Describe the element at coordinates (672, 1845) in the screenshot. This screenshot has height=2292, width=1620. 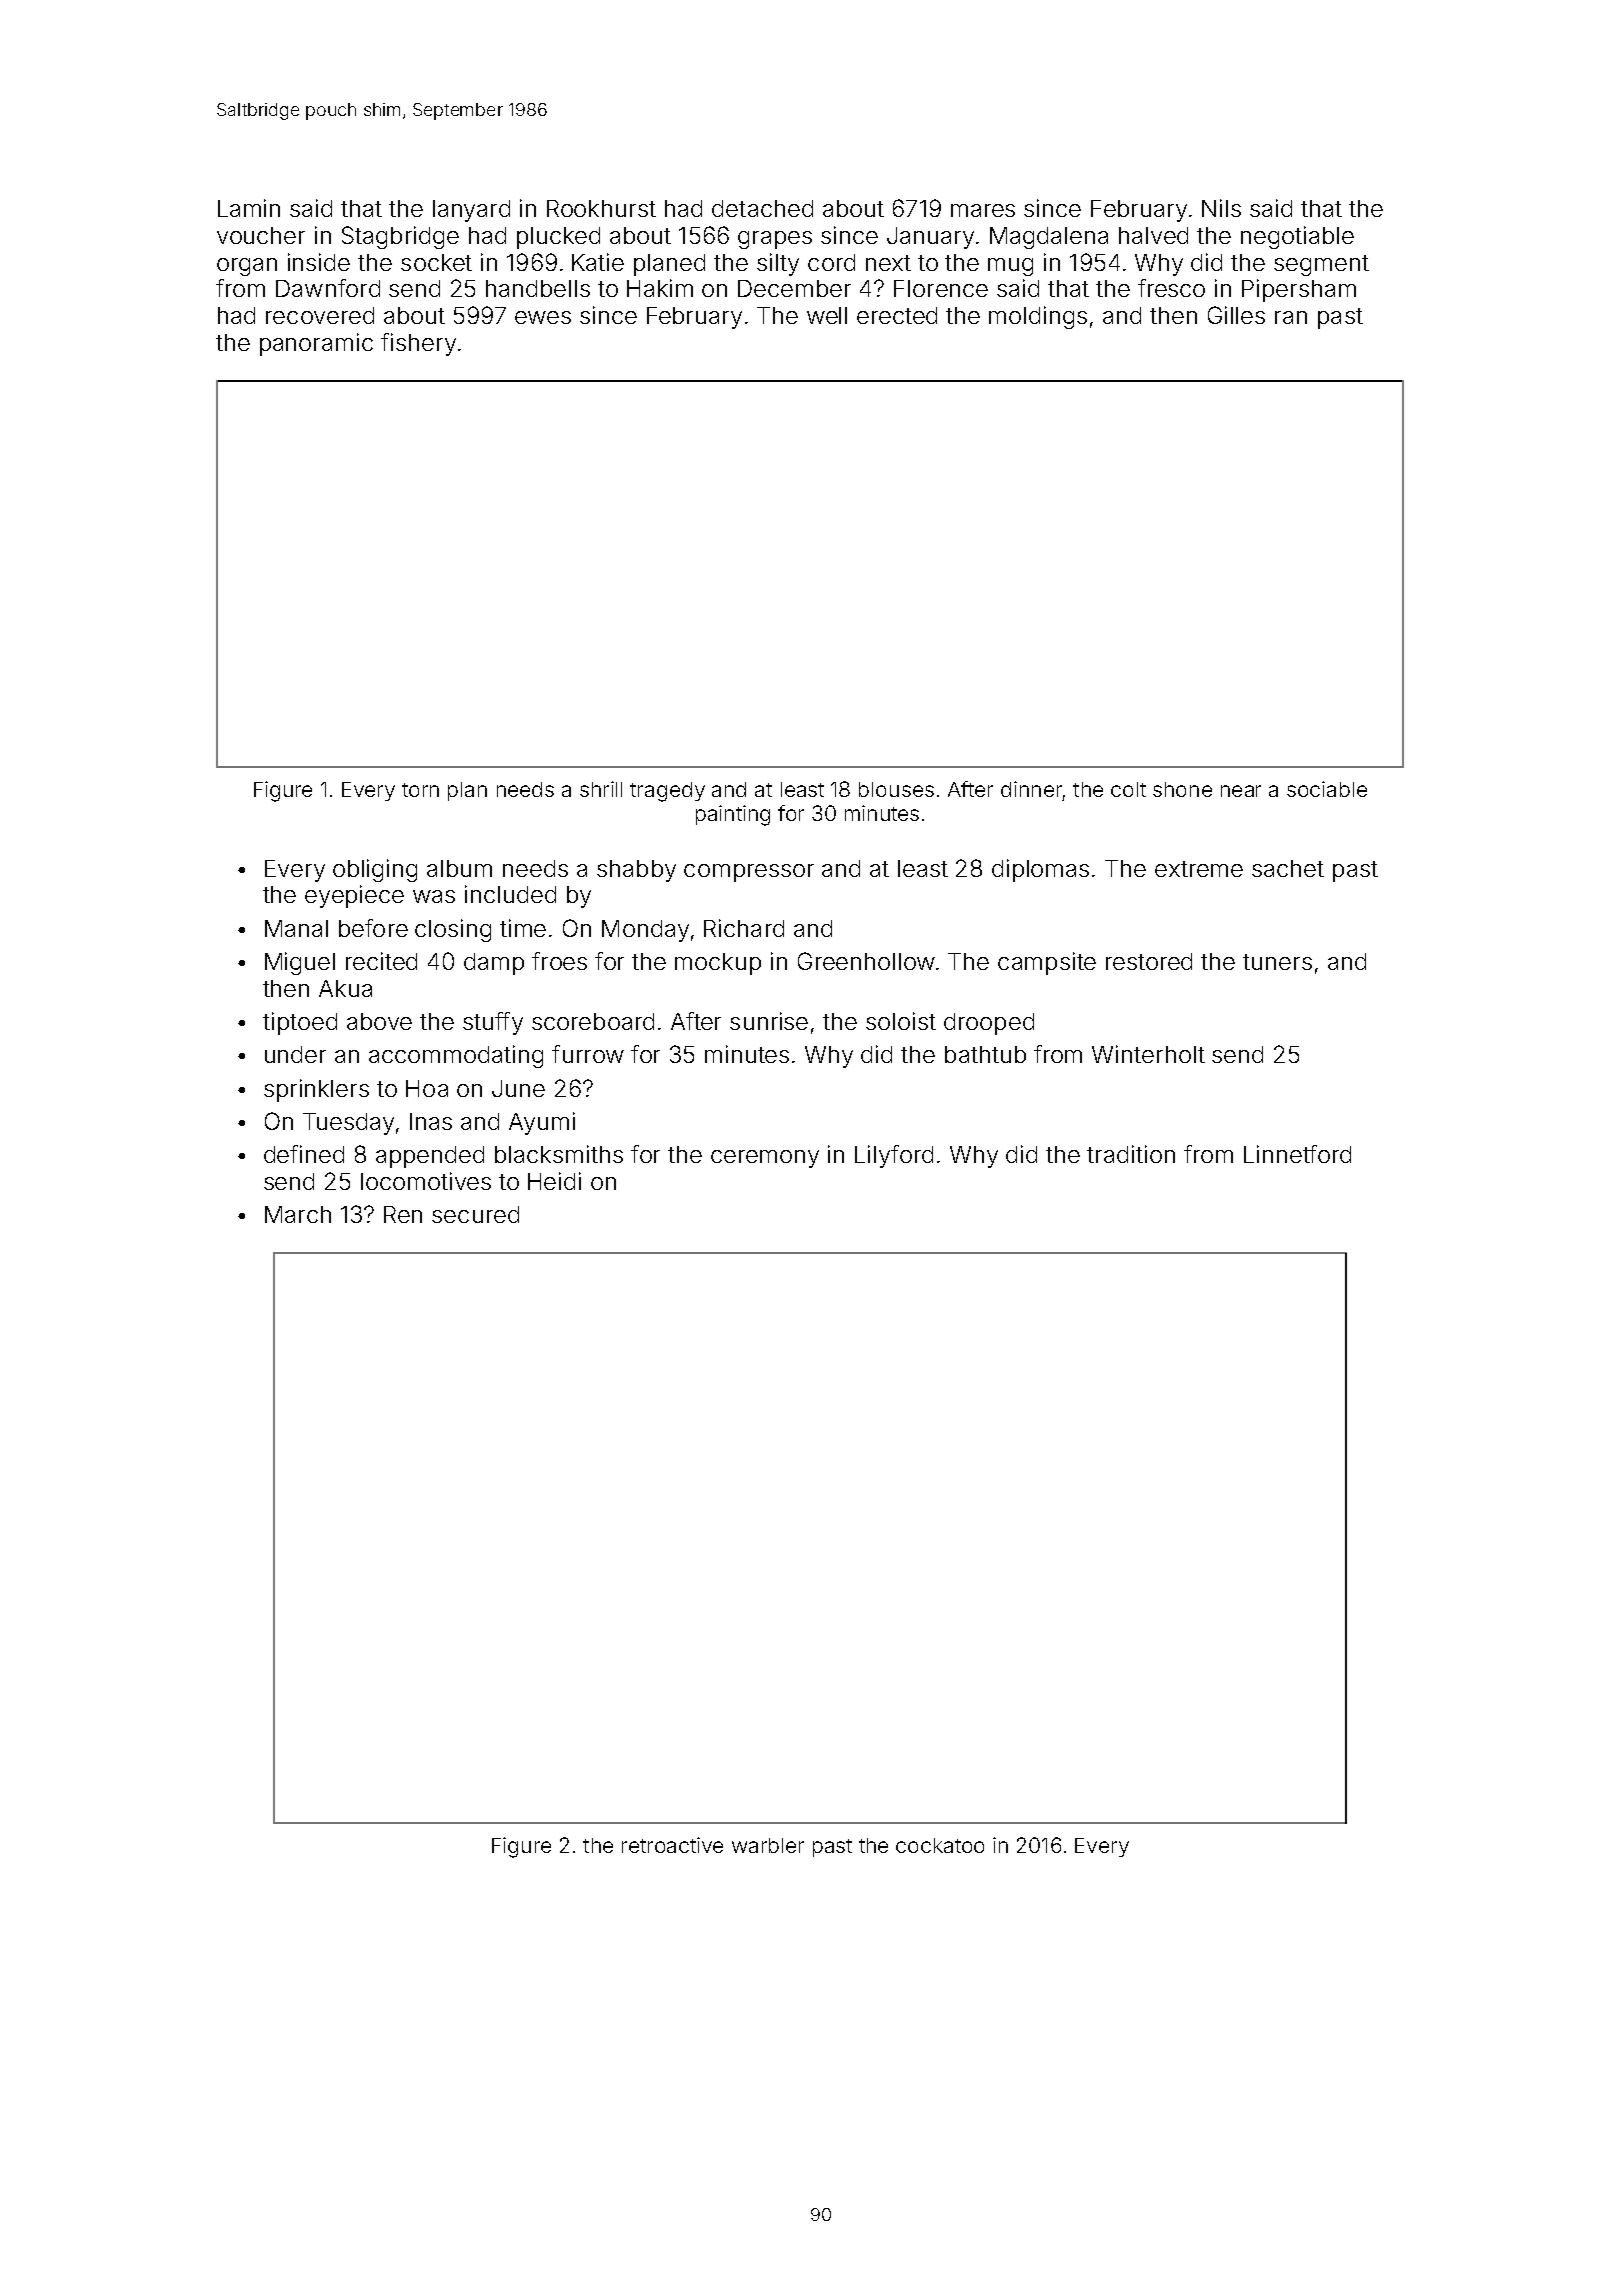
I see `retroactive` at that location.
